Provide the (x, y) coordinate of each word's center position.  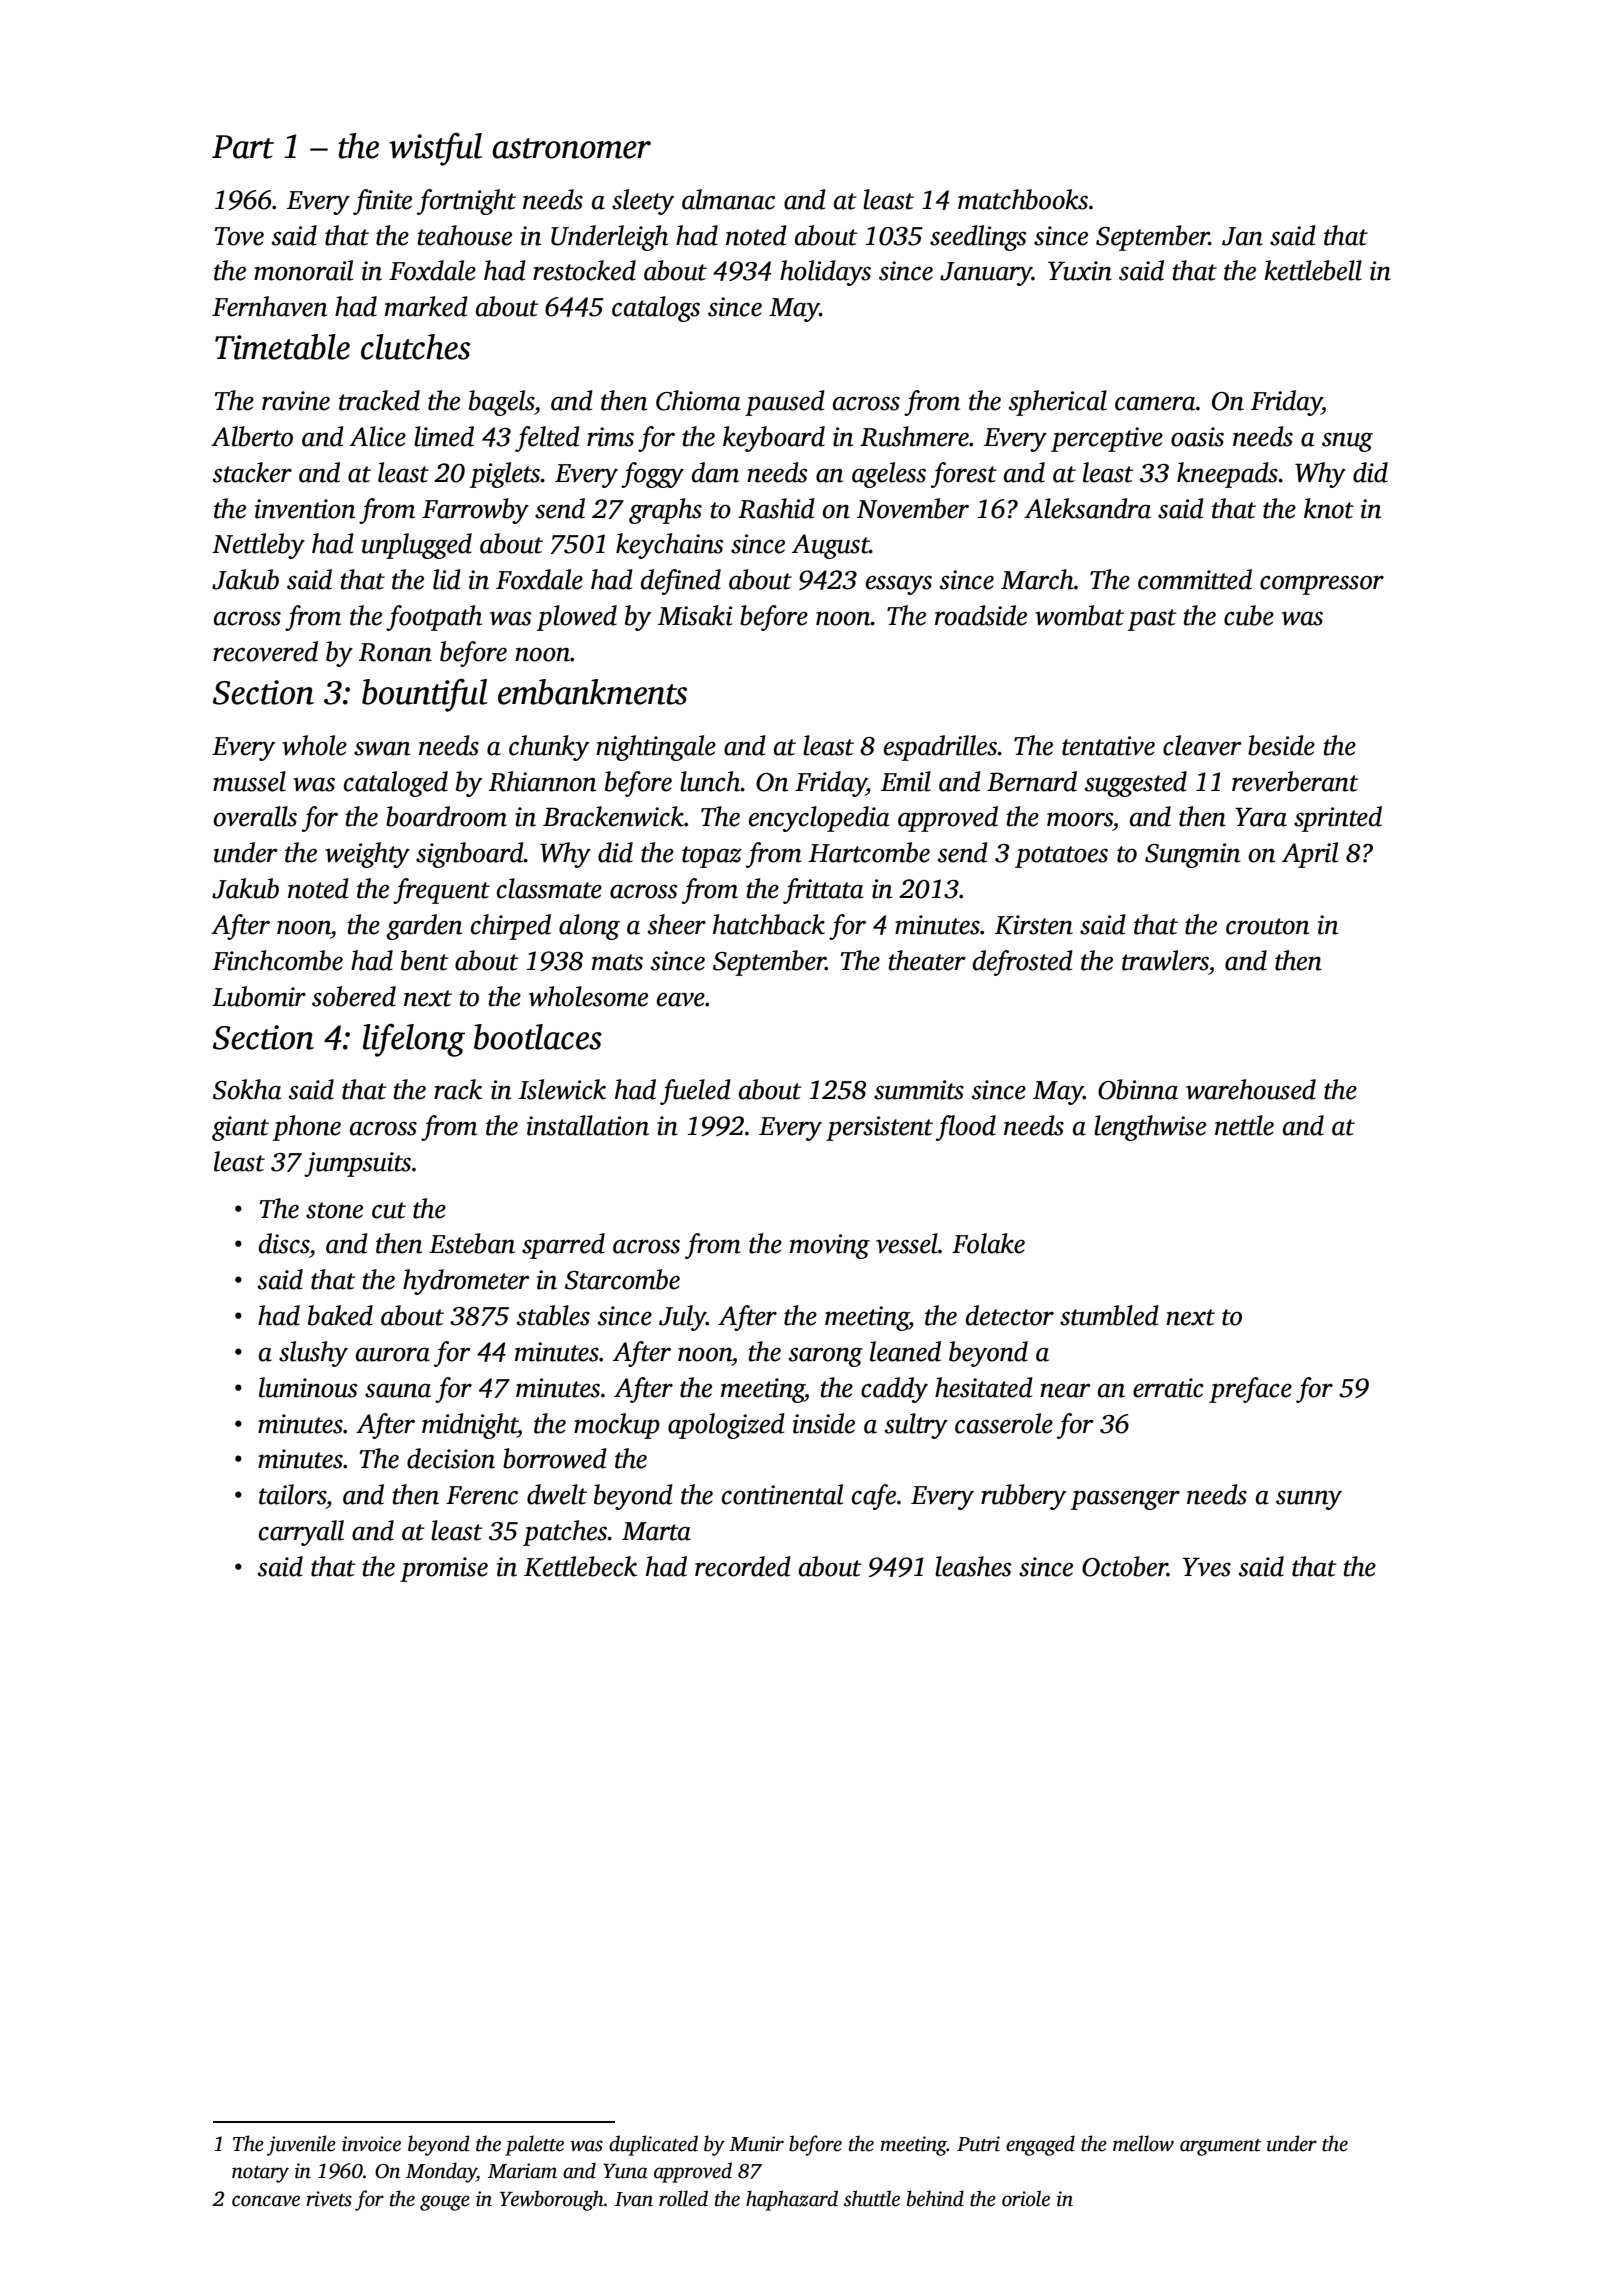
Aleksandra (1087, 508)
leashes (973, 1566)
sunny (1309, 1500)
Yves (1207, 1567)
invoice (371, 2144)
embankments (592, 692)
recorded (743, 1566)
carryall (301, 1533)
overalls (255, 816)
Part (243, 147)
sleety (643, 202)
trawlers (1165, 960)
